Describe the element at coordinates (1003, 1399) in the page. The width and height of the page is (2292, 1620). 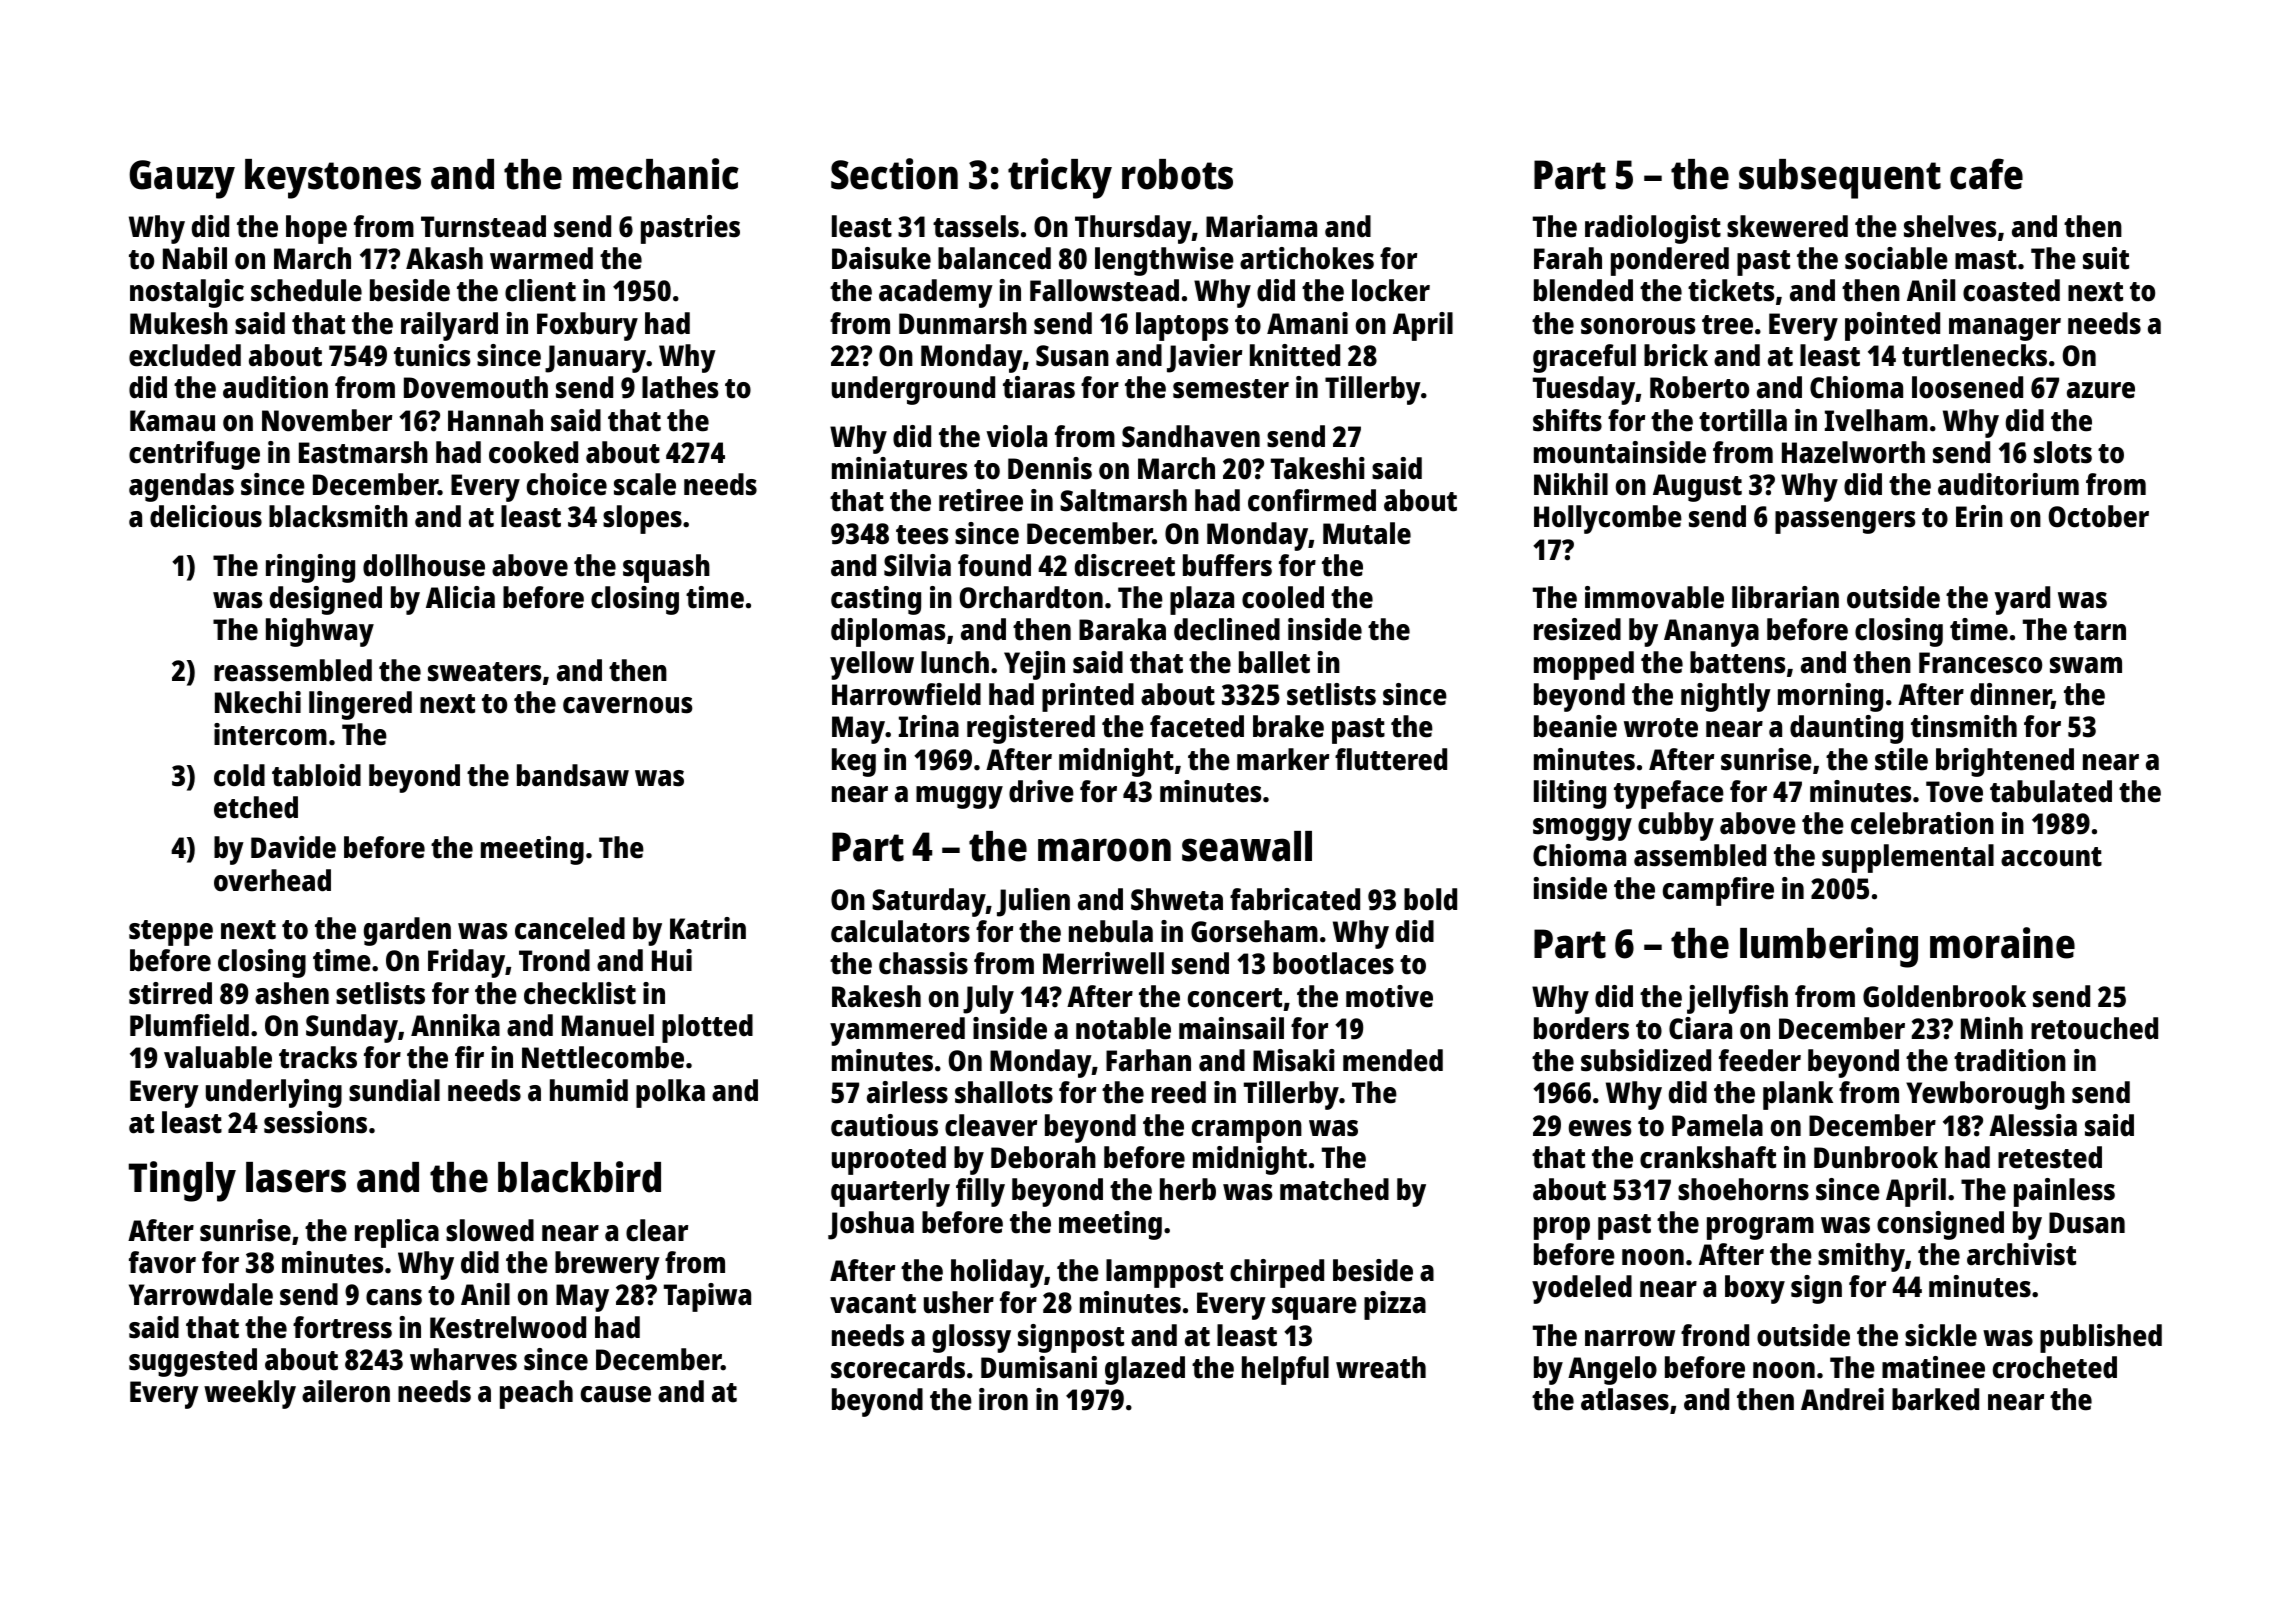
I see `iron` at that location.
